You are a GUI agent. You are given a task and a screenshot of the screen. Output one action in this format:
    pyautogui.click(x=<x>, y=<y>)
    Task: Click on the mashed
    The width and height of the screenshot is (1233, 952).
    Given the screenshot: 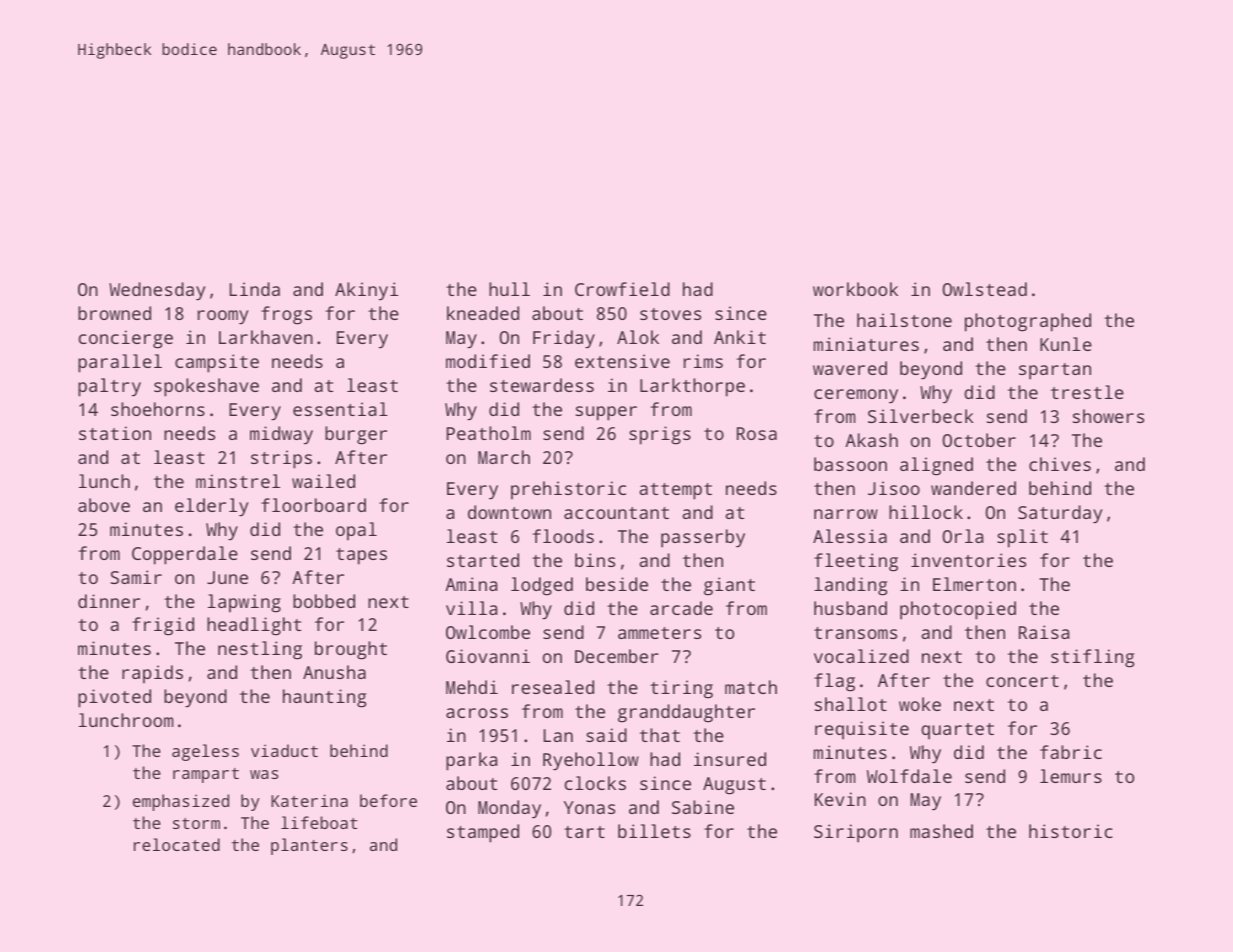 What is the action you would take?
    pyautogui.click(x=941, y=831)
